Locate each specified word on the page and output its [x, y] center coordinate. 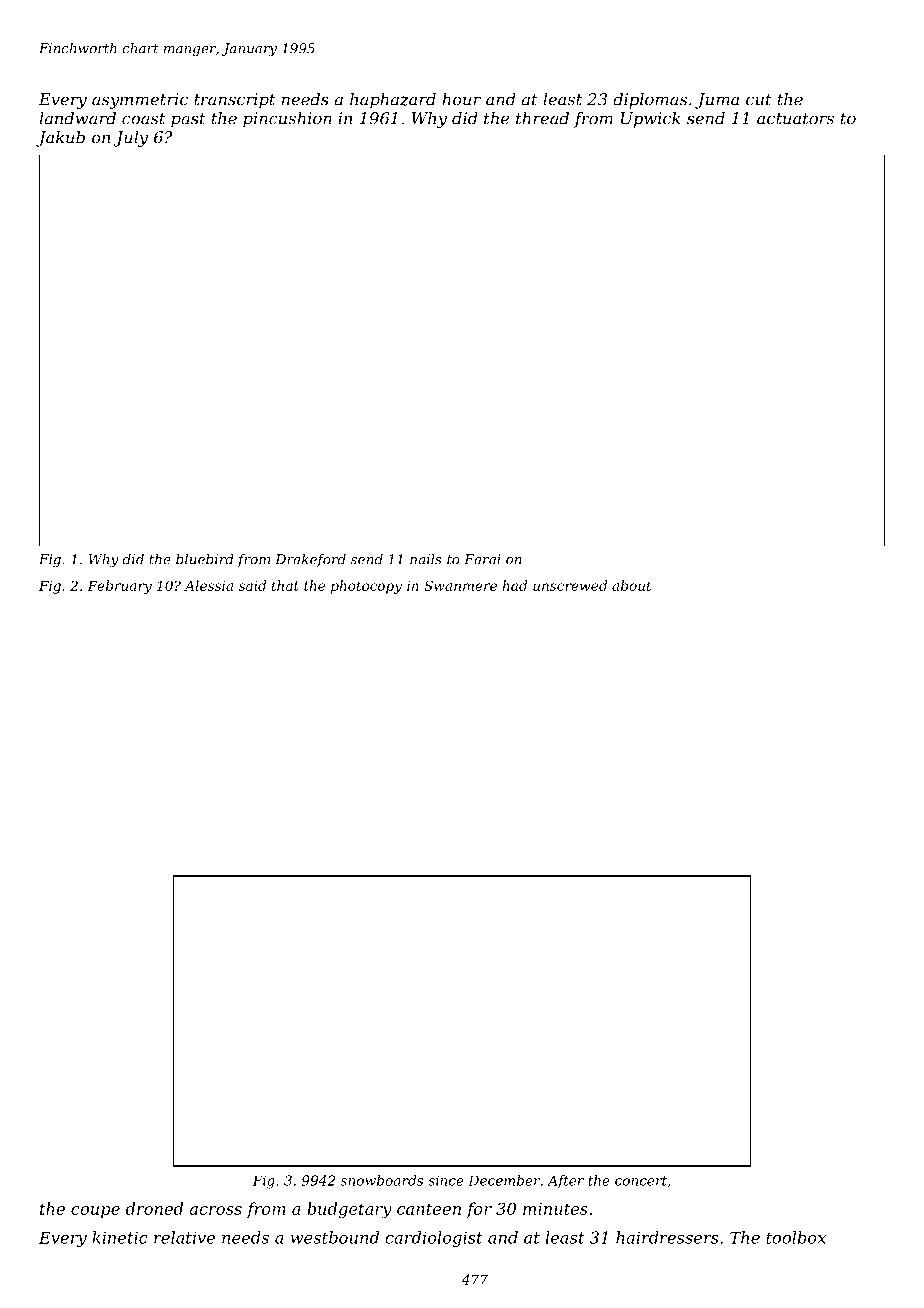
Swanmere [460, 585]
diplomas [650, 101]
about [631, 585]
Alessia [208, 585]
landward [78, 118]
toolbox [796, 1237]
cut [759, 100]
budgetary [349, 1210]
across [216, 1210]
